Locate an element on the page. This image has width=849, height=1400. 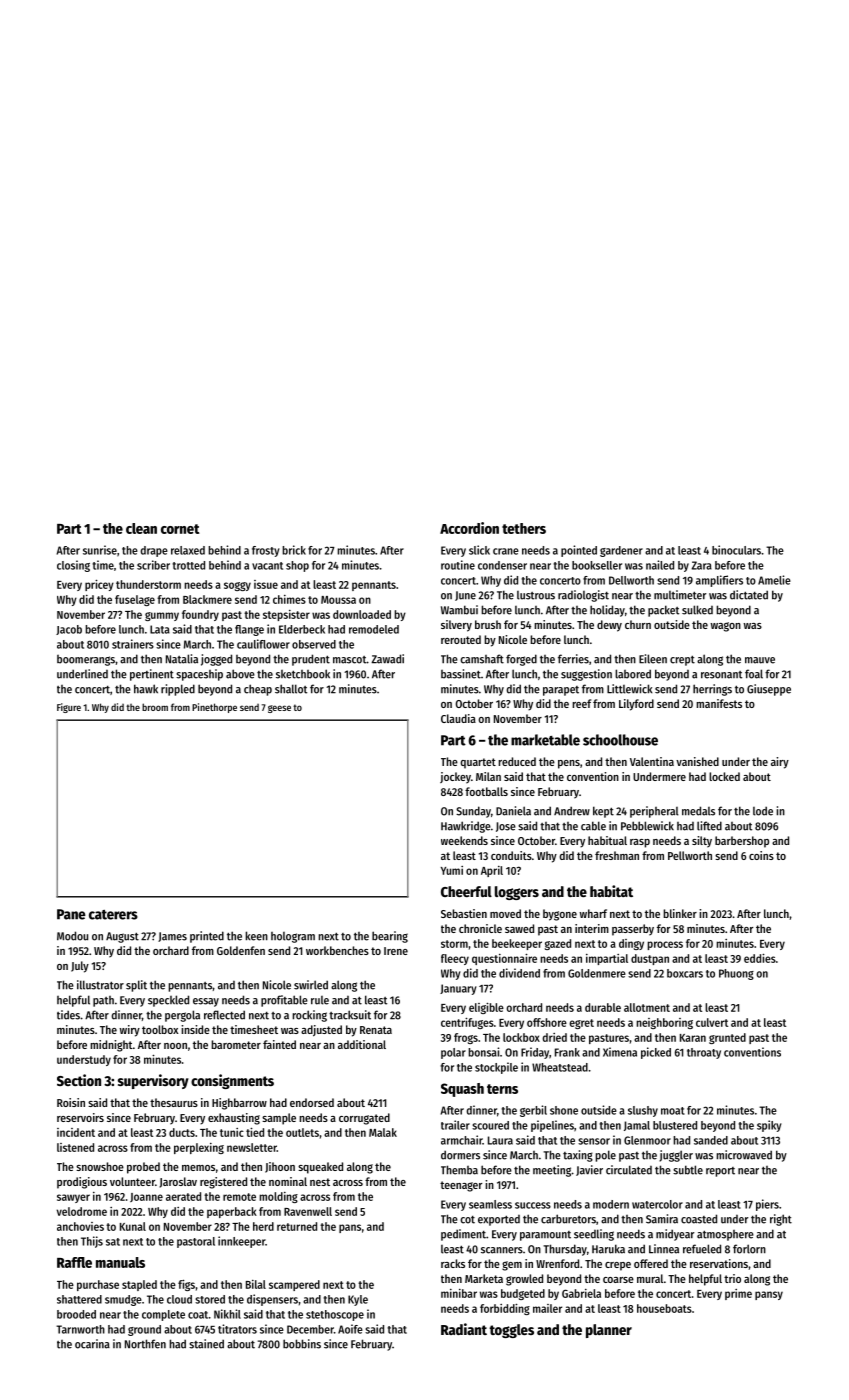
noon is located at coordinates (175, 1046).
